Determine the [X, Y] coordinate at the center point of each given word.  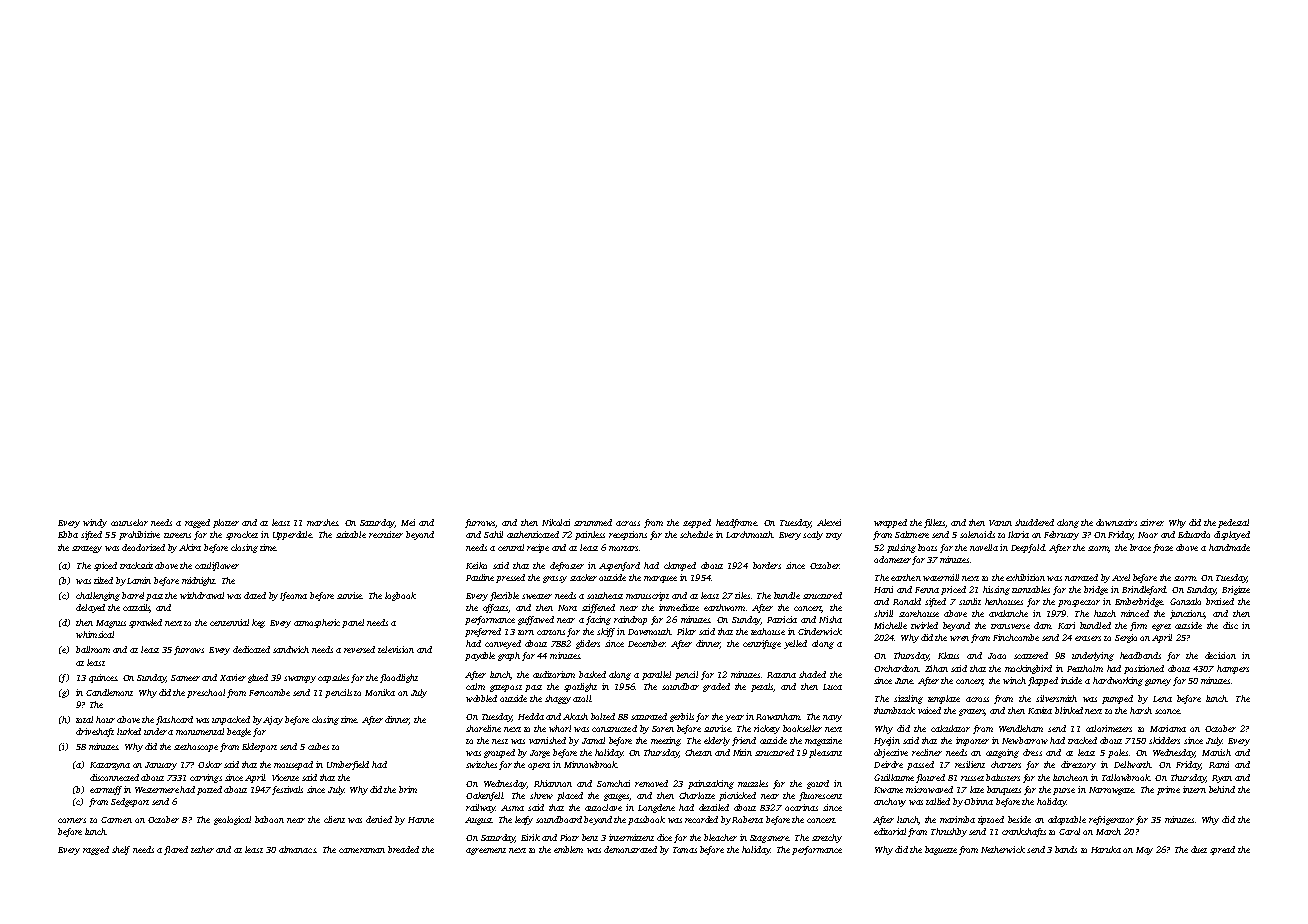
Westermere [157, 790]
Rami [1219, 764]
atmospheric [317, 623]
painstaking [711, 784]
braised [1220, 601]
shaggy [558, 699]
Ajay [273, 720]
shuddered [1034, 522]
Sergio [1126, 638]
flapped [1043, 681]
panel [353, 623]
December [647, 643]
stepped [697, 523]
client [334, 819]
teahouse [768, 631]
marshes [322, 522]
